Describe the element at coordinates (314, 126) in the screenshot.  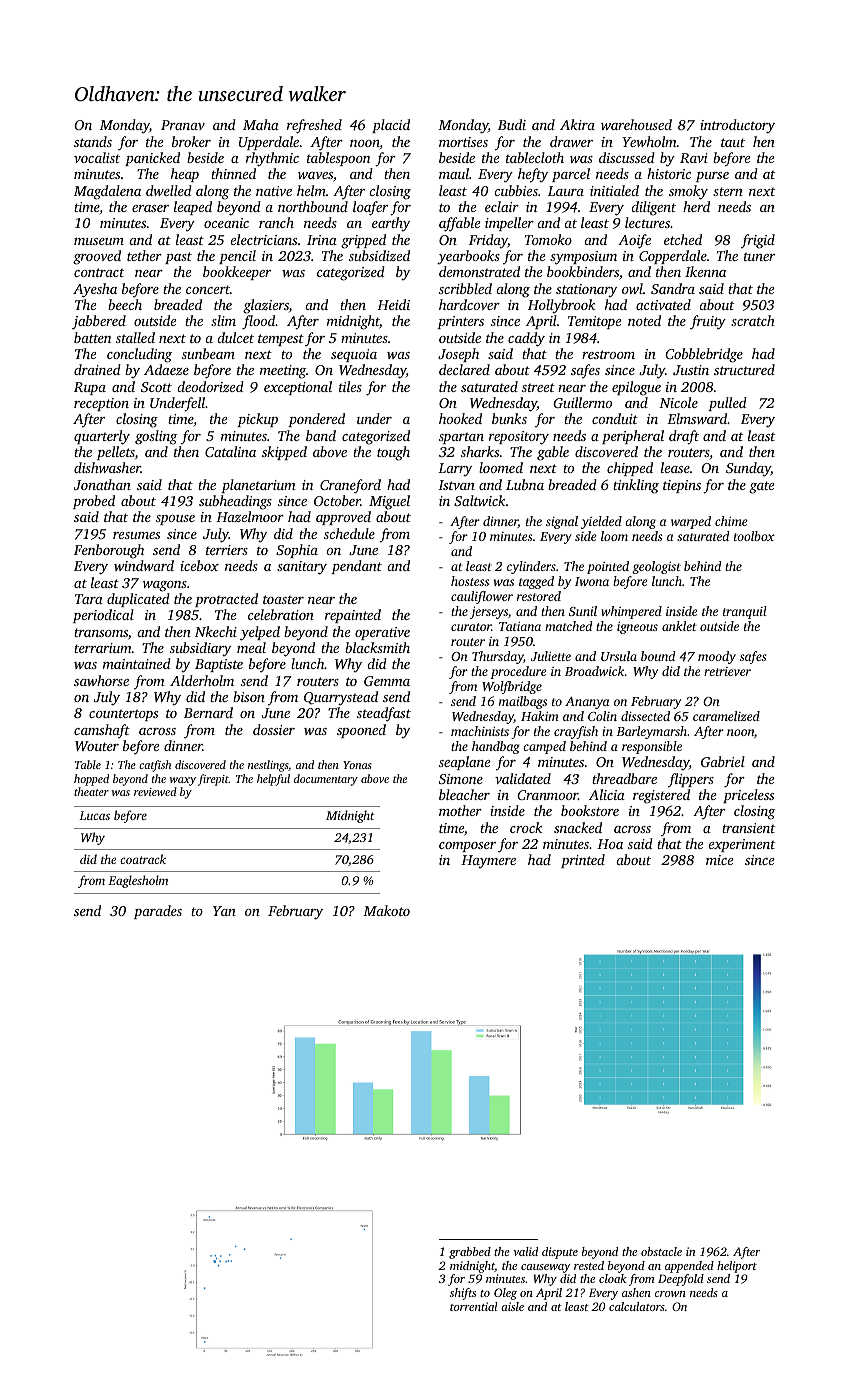
I see `refreshed` at that location.
